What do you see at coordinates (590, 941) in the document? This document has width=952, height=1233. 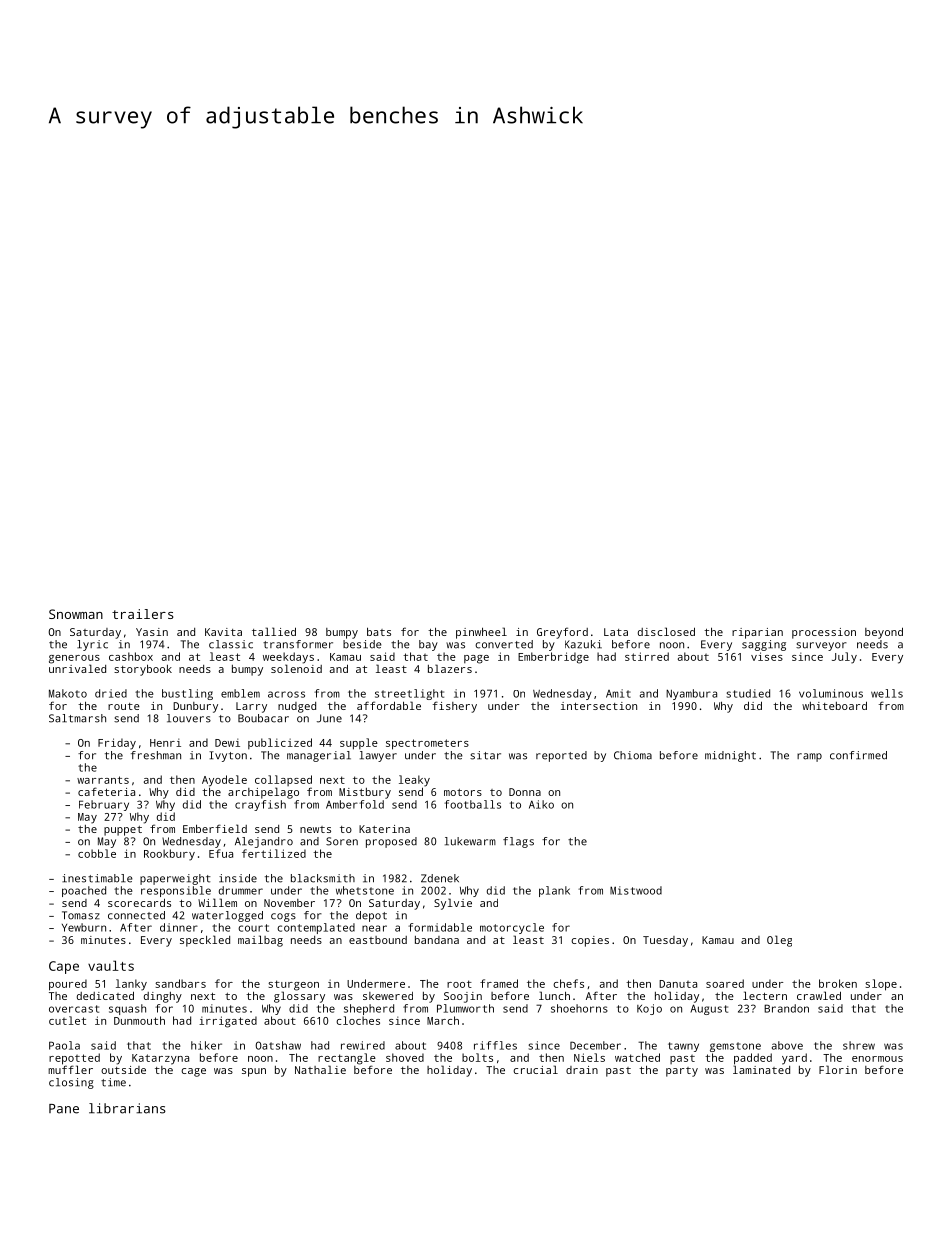 I see `copies` at bounding box center [590, 941].
